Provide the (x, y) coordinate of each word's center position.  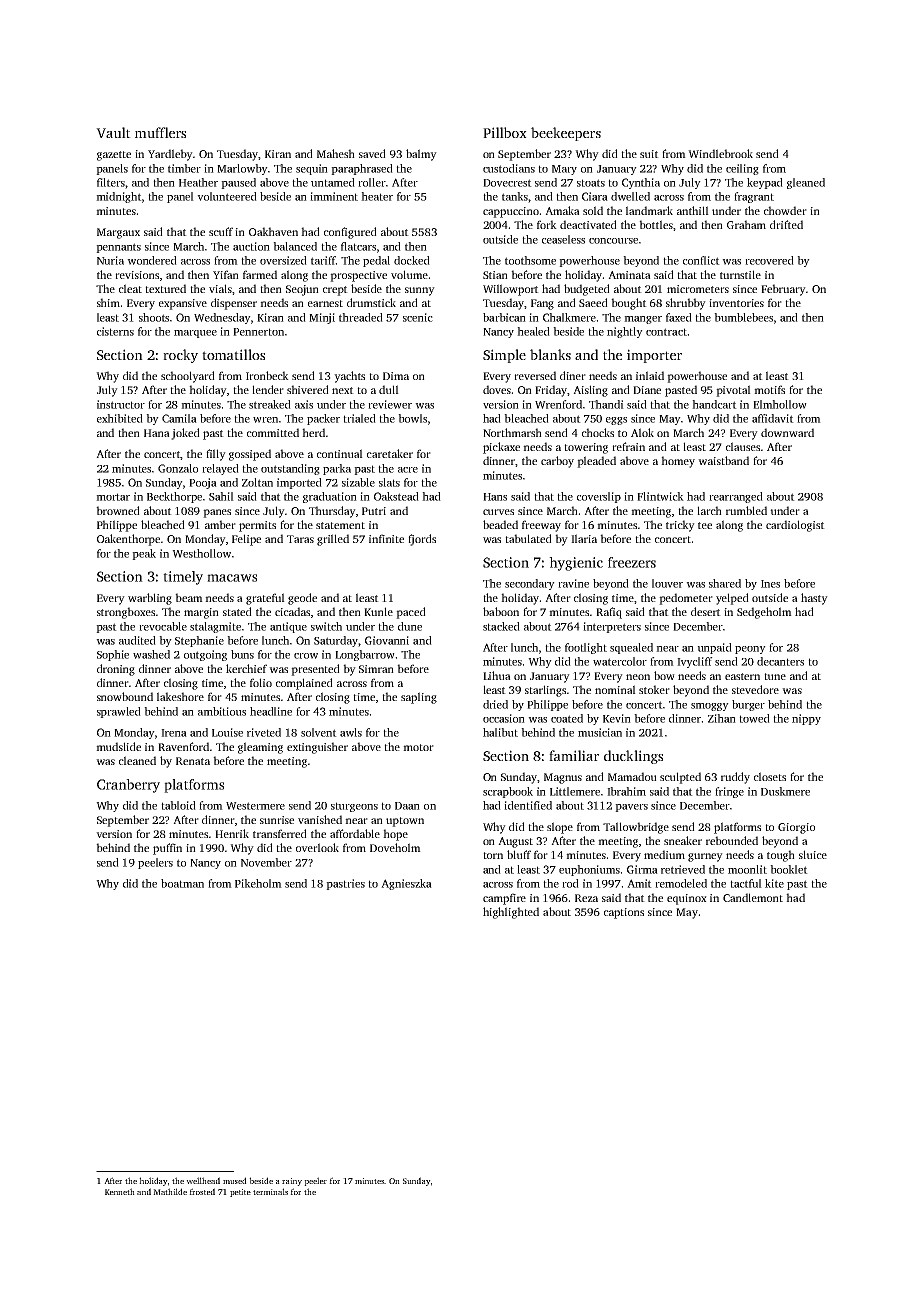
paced (411, 613)
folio (261, 682)
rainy (292, 1182)
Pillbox (505, 132)
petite (240, 1193)
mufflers (160, 132)
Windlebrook (720, 153)
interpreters (612, 627)
